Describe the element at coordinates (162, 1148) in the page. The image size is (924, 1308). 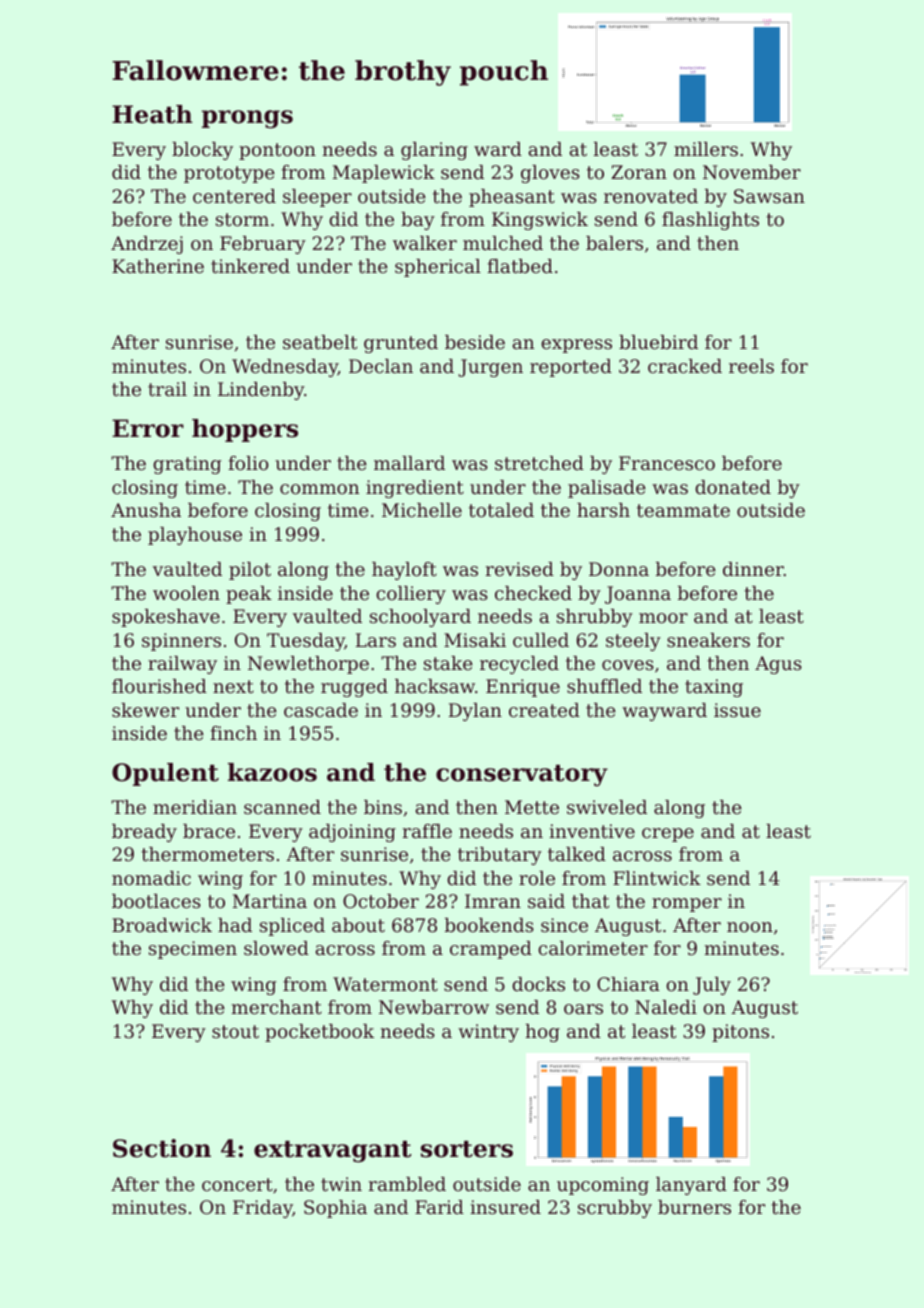
I see `Section` at that location.
